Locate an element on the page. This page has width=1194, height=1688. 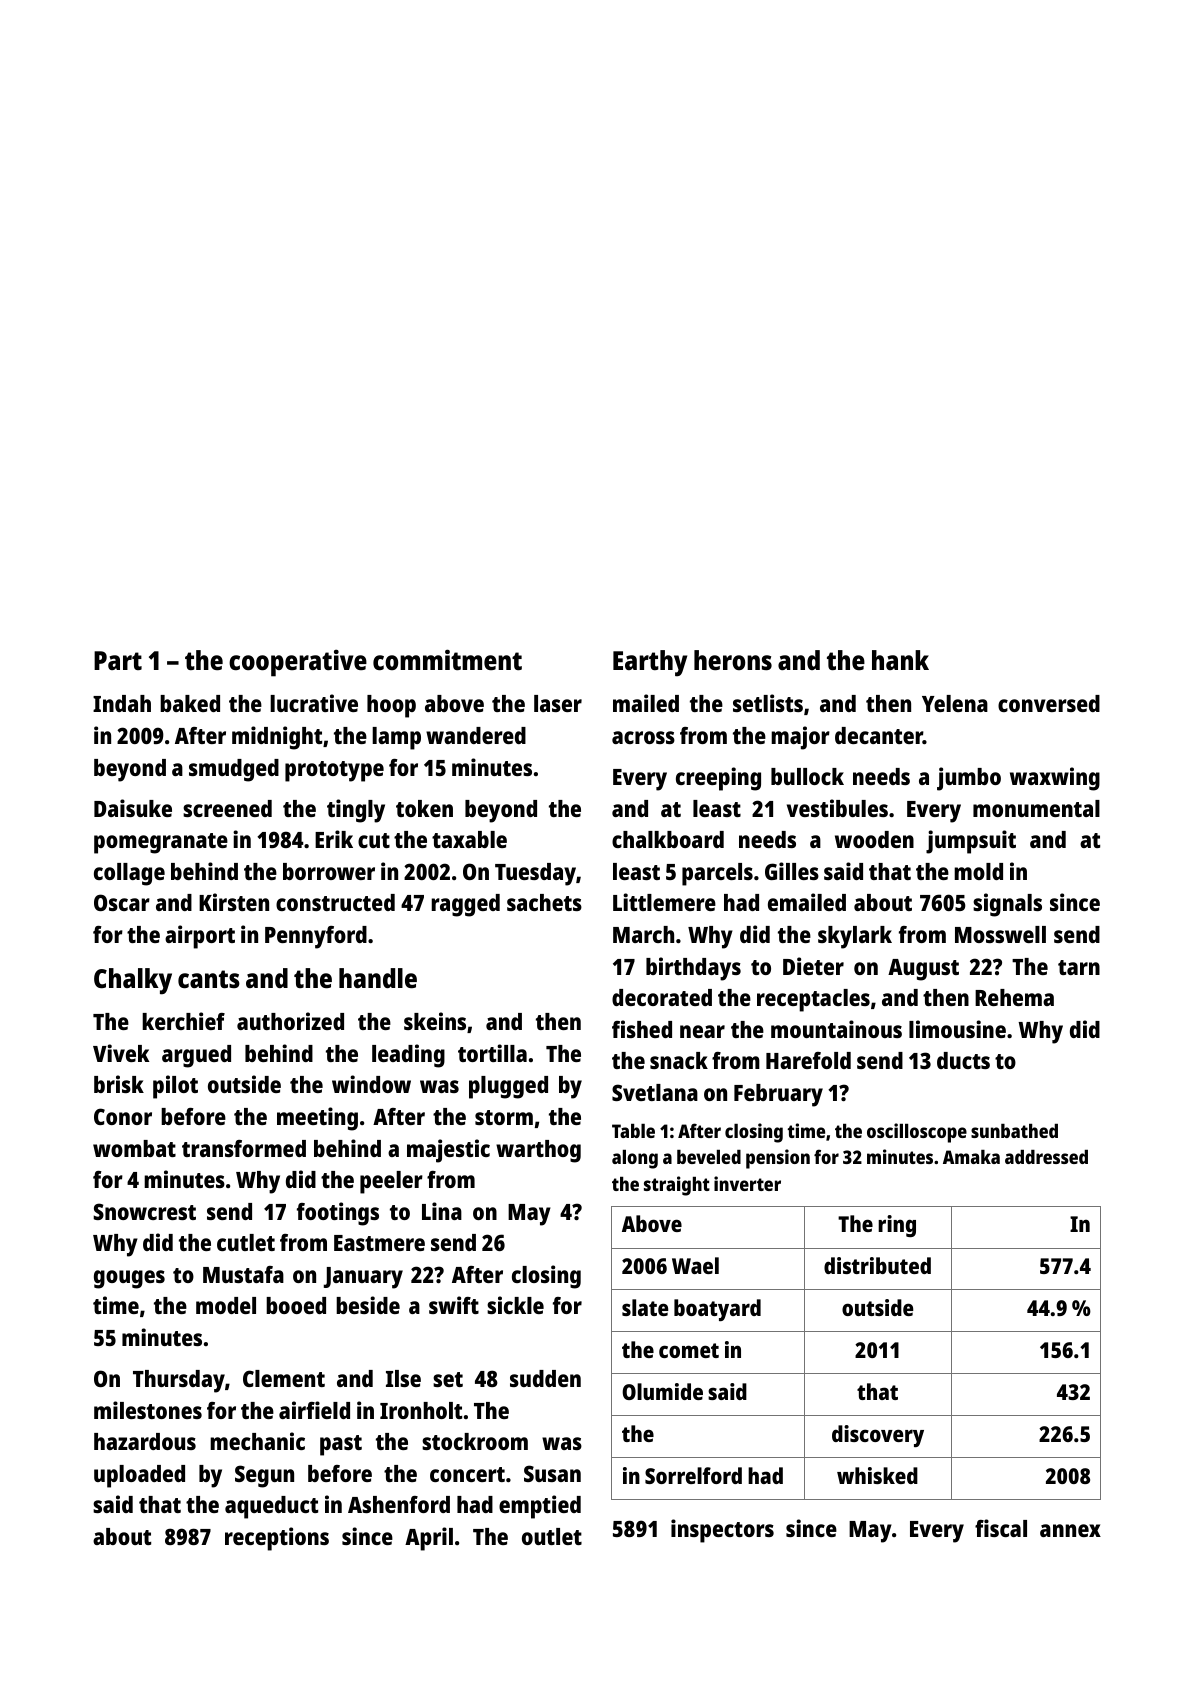
kerchief is located at coordinates (183, 1021).
